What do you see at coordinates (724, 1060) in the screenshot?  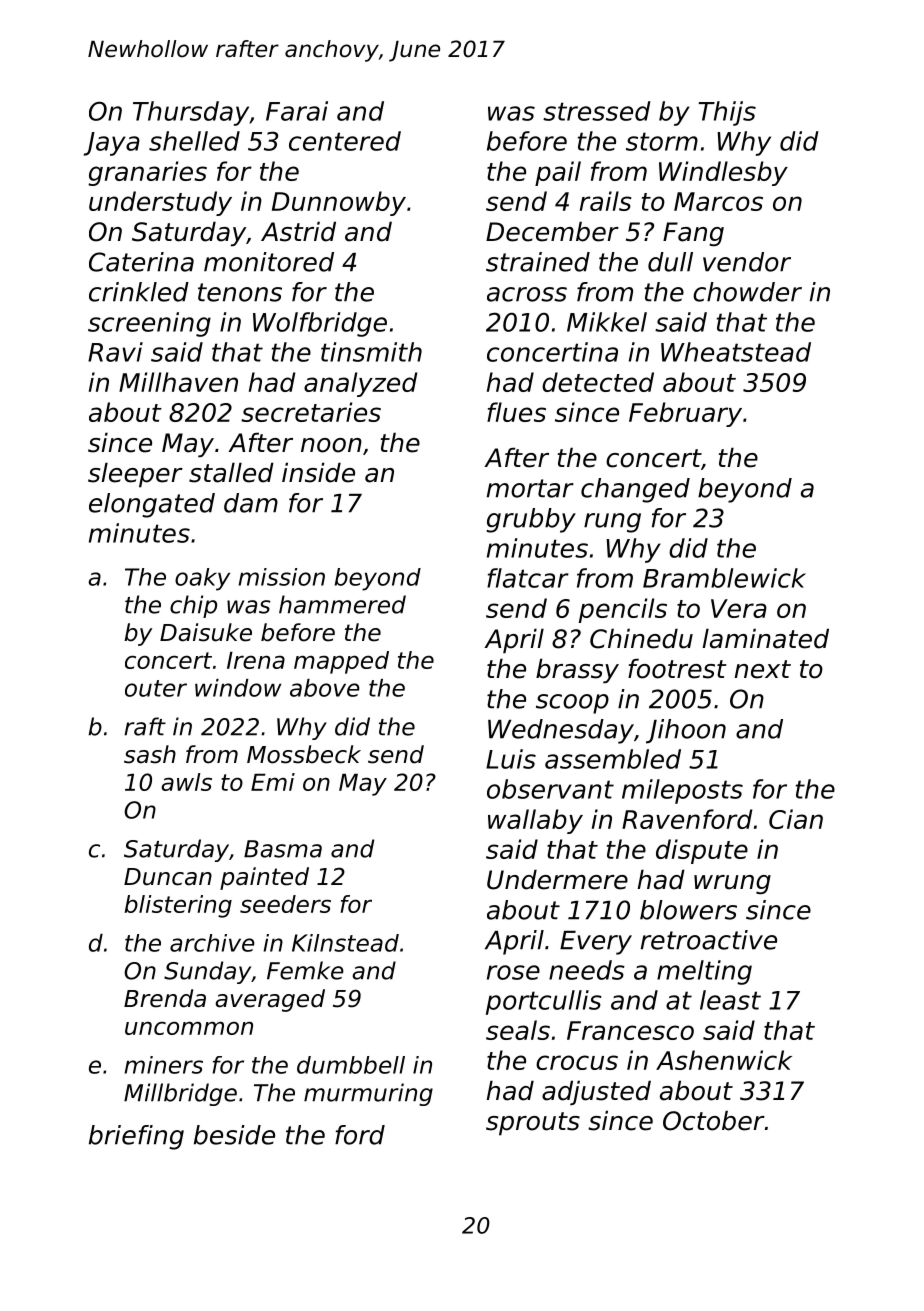 I see `Ashenwick` at bounding box center [724, 1060].
